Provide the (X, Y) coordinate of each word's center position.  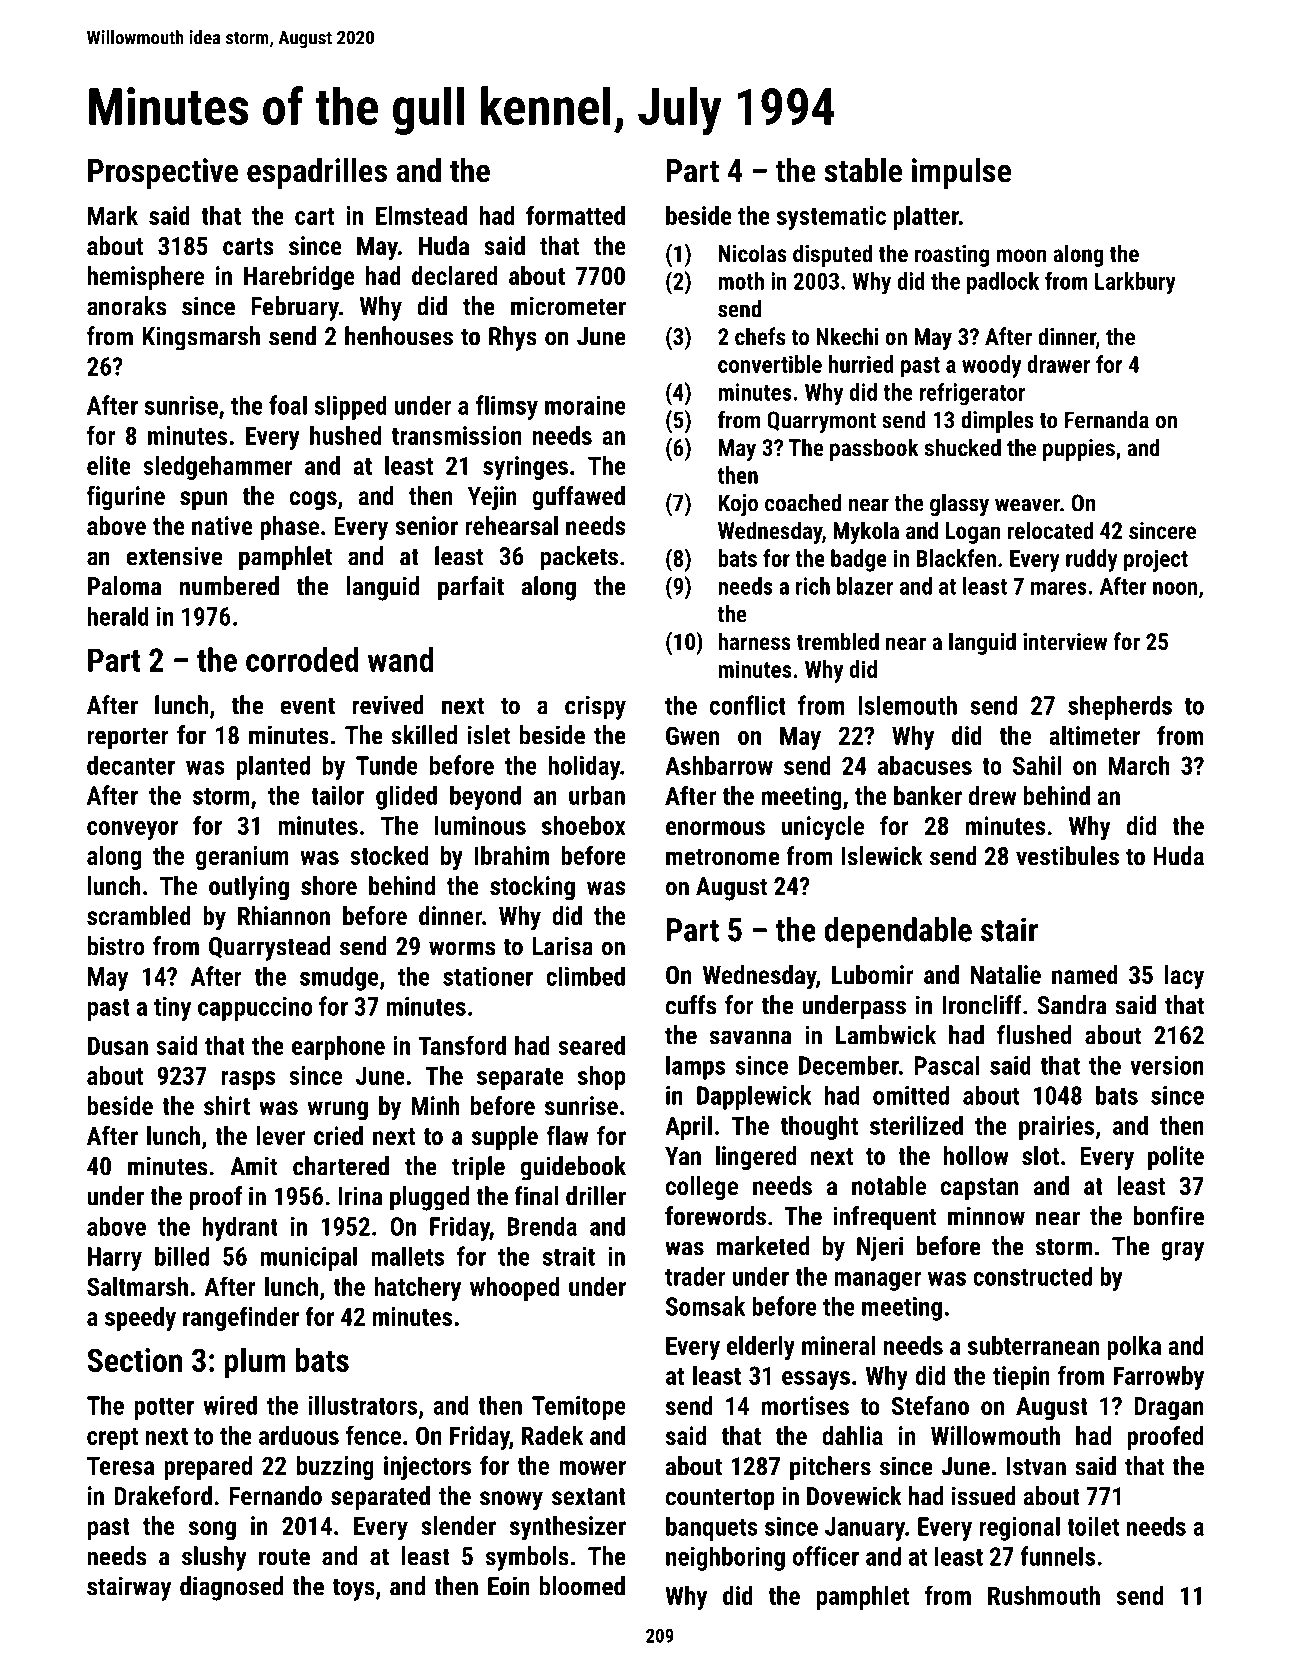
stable (863, 170)
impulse (961, 173)
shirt (227, 1105)
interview (1065, 641)
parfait (471, 588)
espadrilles (317, 173)
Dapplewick (754, 1097)
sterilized (916, 1125)
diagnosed (231, 1588)
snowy (511, 1501)
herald (118, 616)
